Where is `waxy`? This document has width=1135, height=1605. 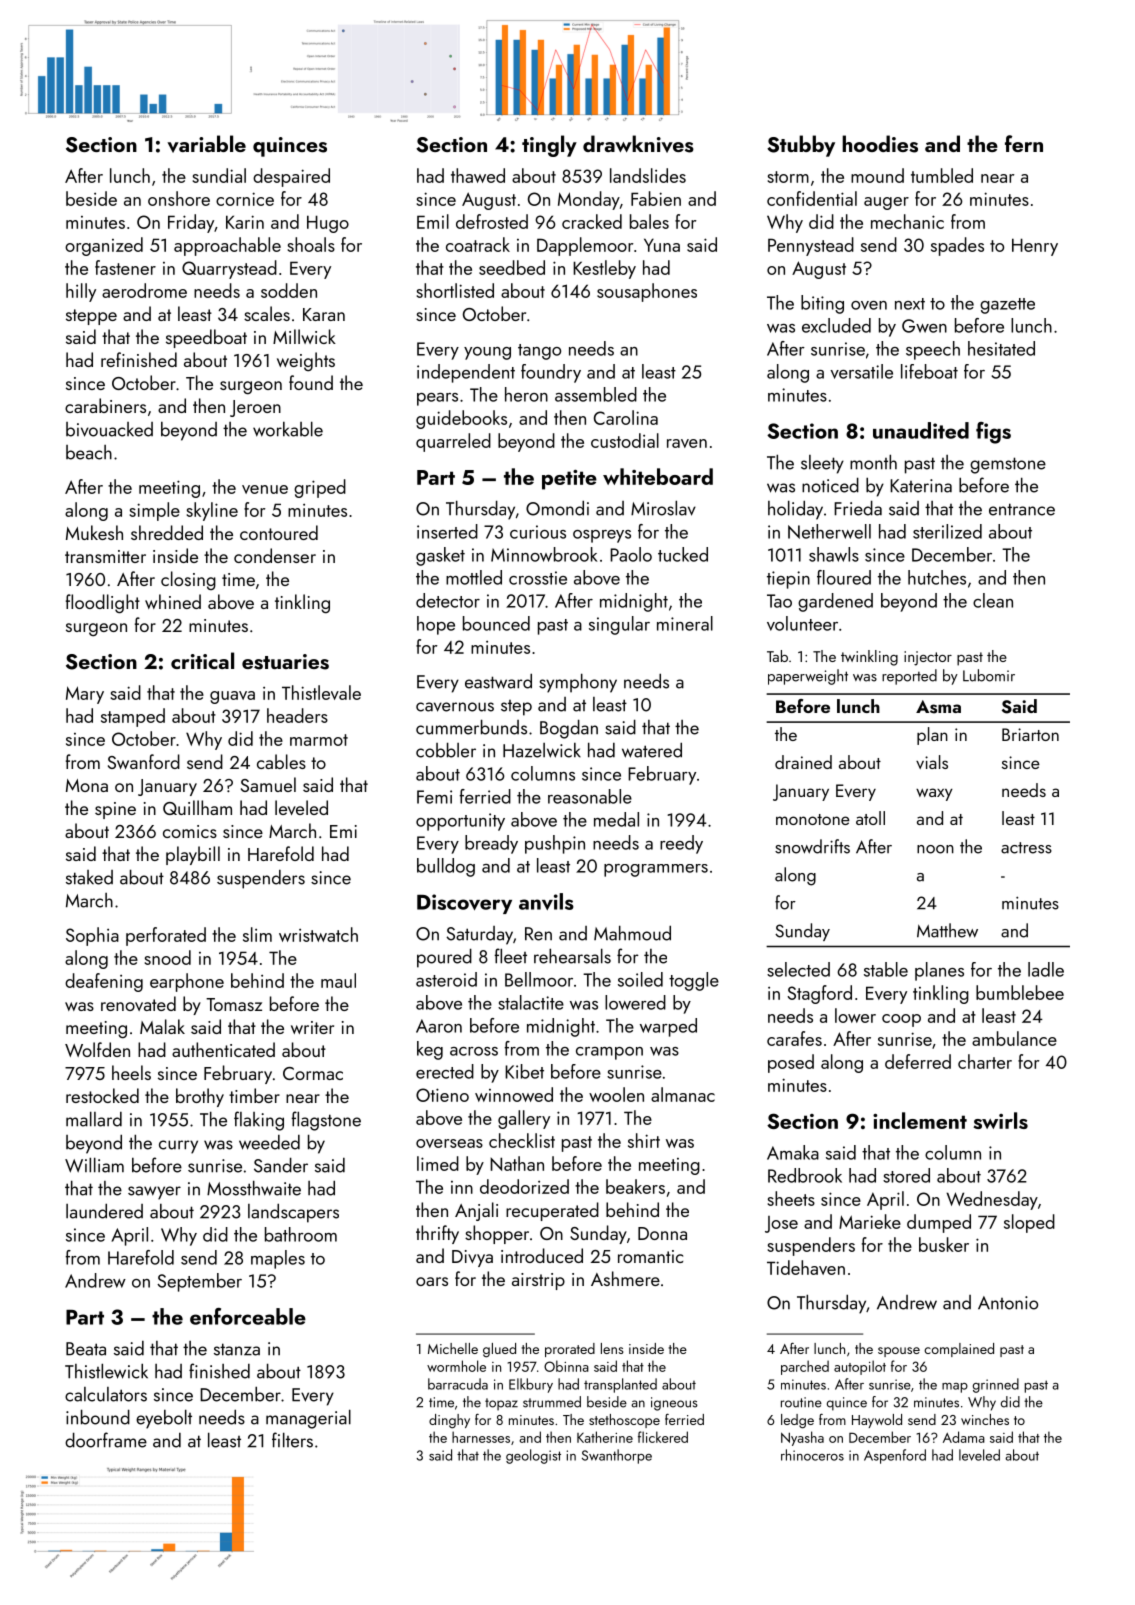
waxy is located at coordinates (934, 794).
